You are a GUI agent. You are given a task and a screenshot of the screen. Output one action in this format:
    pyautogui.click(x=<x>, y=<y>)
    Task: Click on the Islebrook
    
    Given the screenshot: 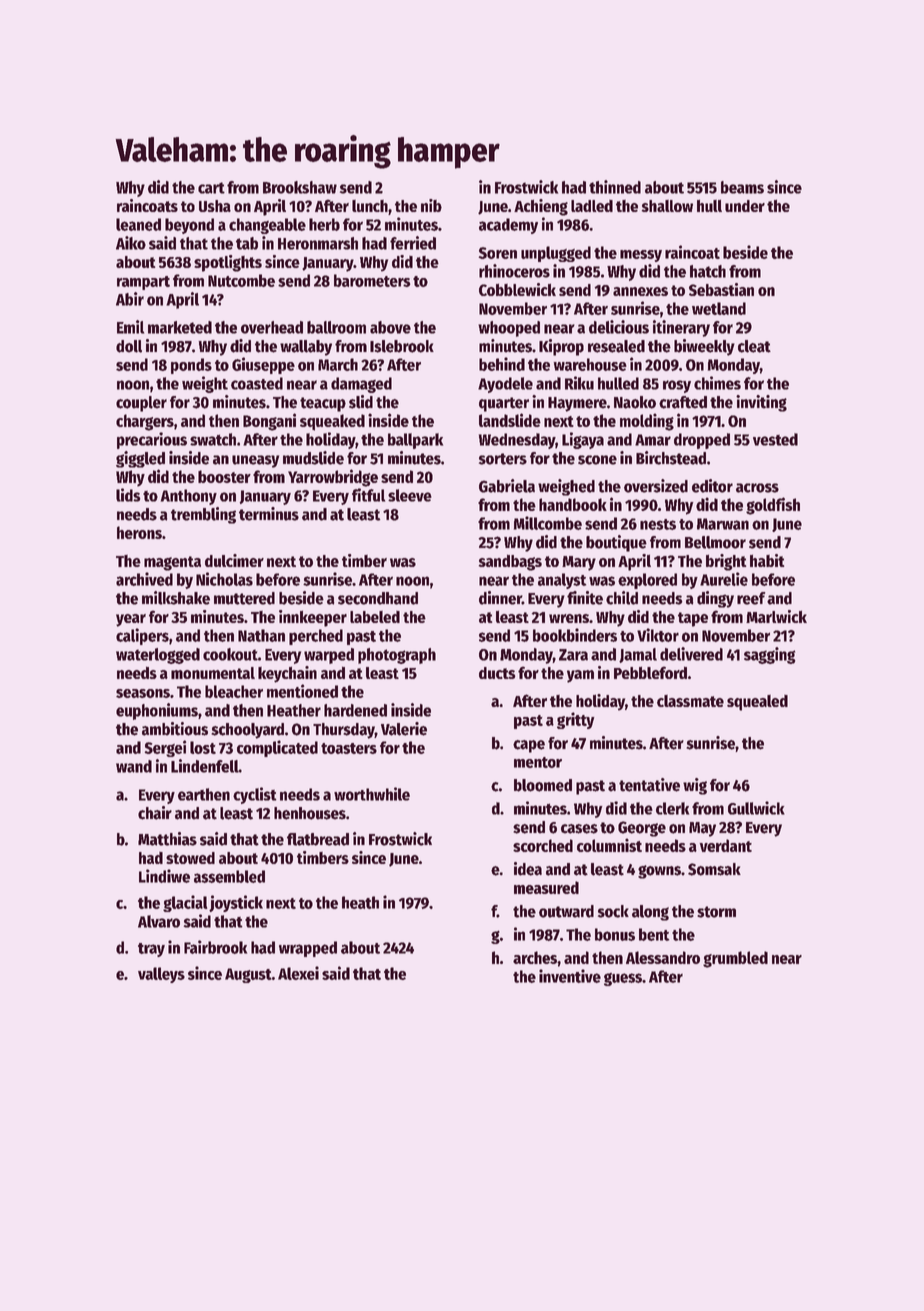 What is the action you would take?
    pyautogui.click(x=402, y=346)
